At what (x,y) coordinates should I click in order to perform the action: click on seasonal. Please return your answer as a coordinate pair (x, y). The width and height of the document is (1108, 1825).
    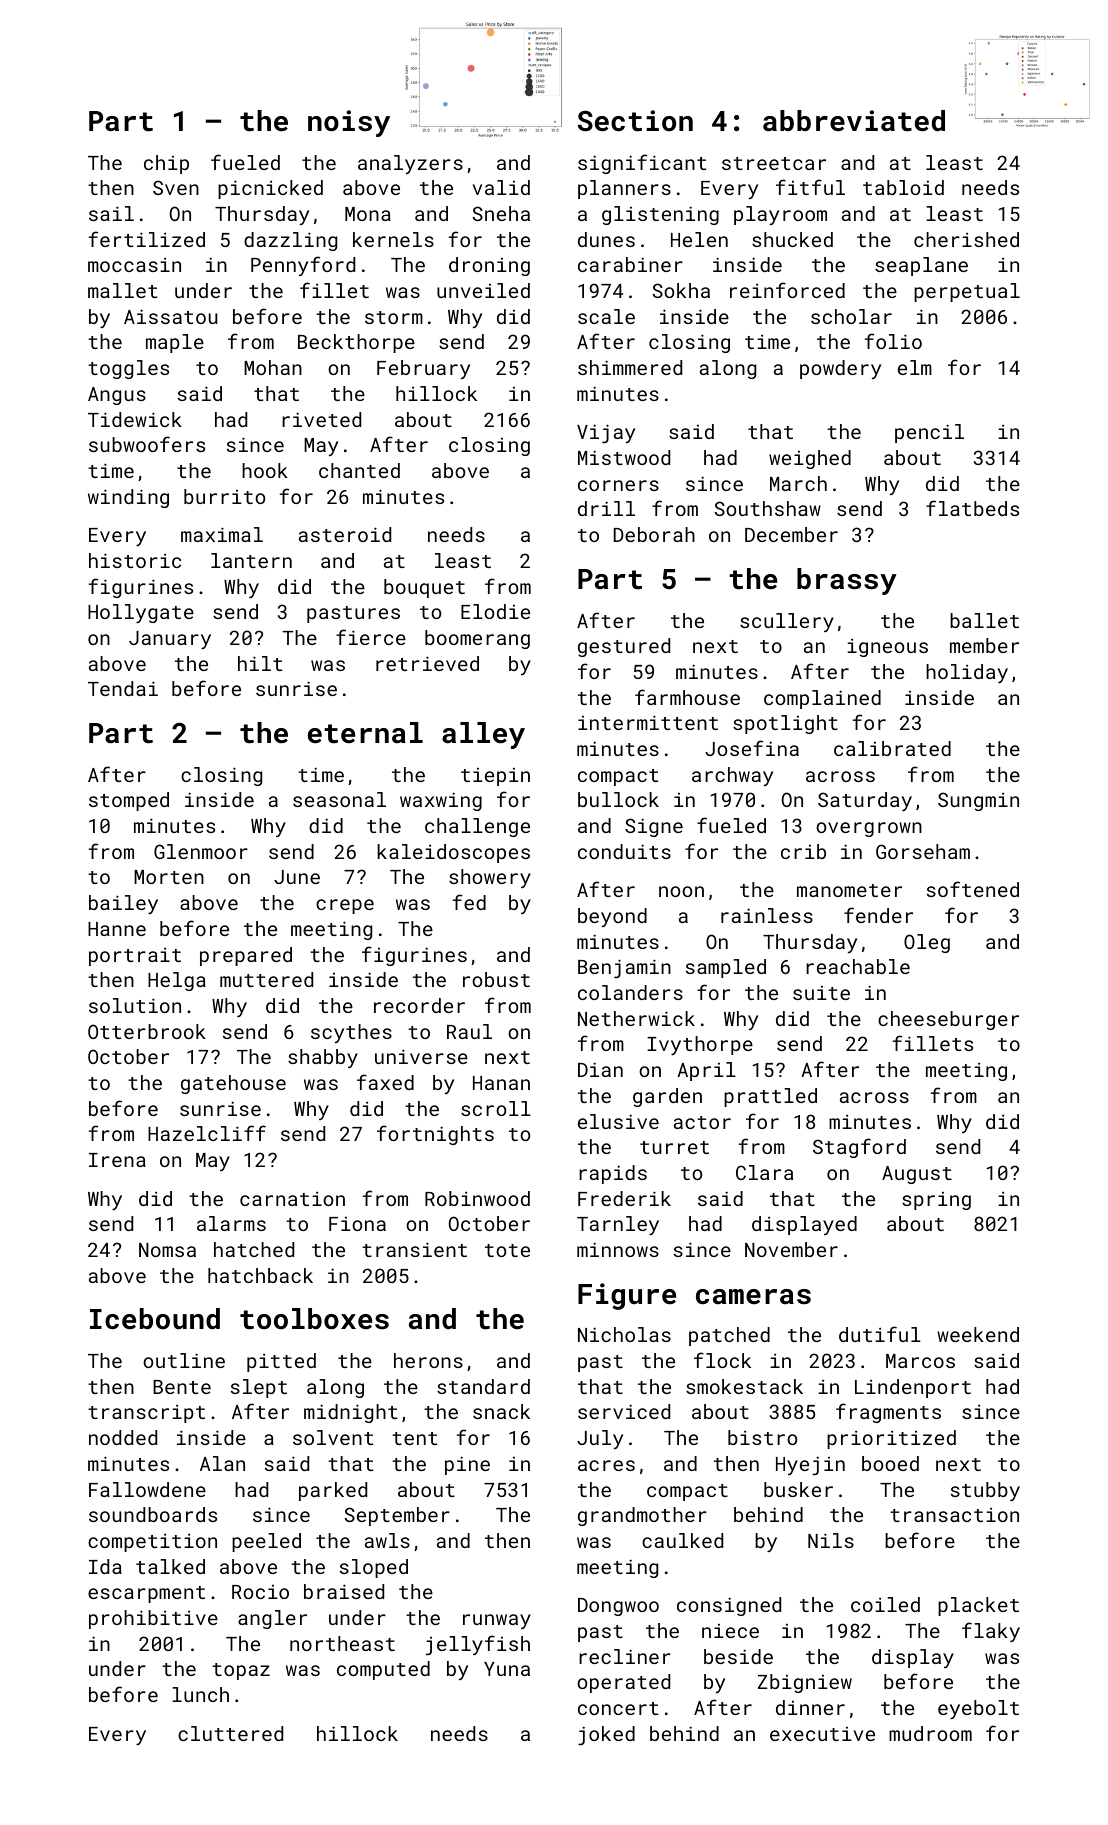
    Looking at the image, I should click on (339, 799).
